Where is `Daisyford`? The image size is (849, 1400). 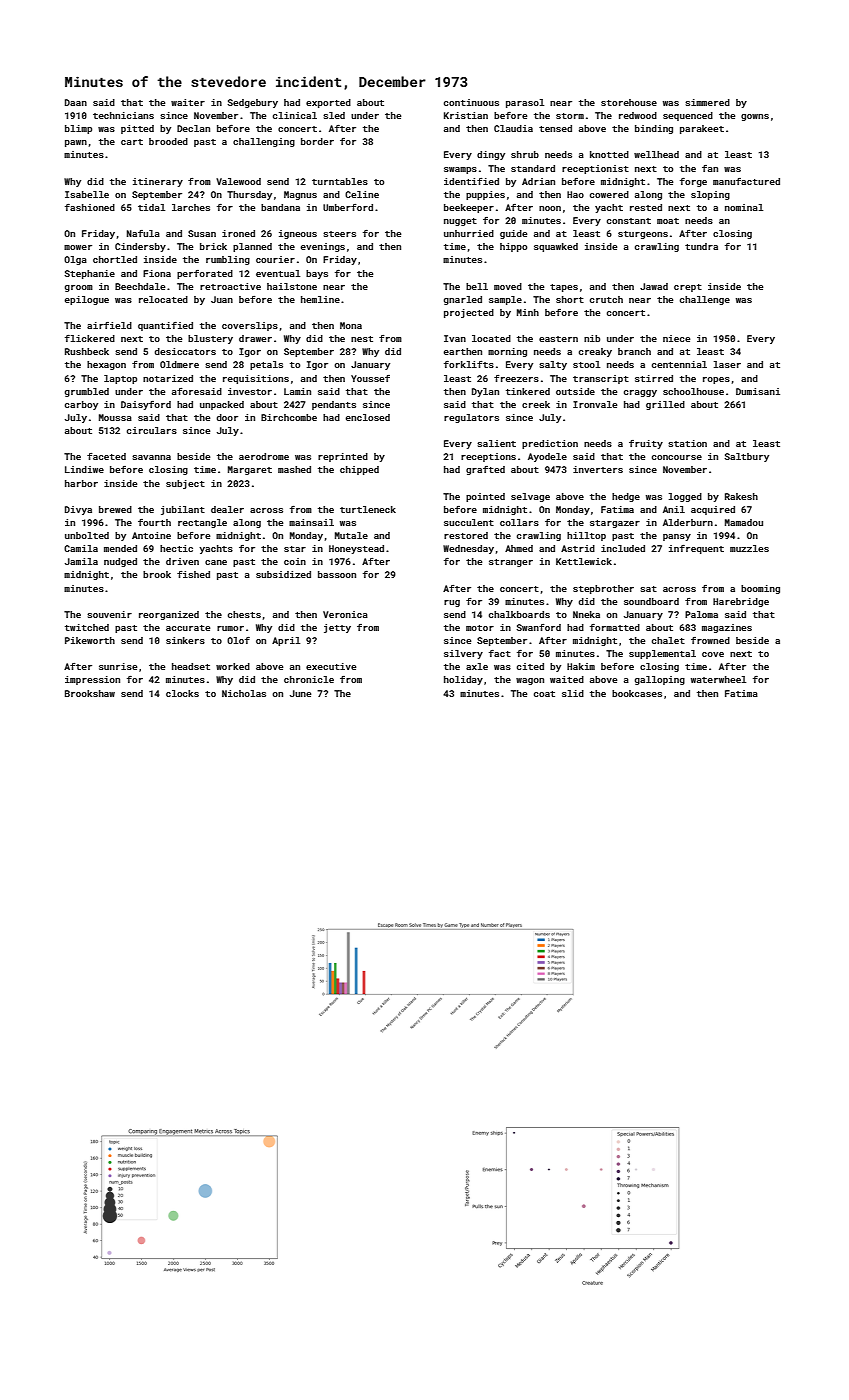
Daisyford is located at coordinates (146, 405).
